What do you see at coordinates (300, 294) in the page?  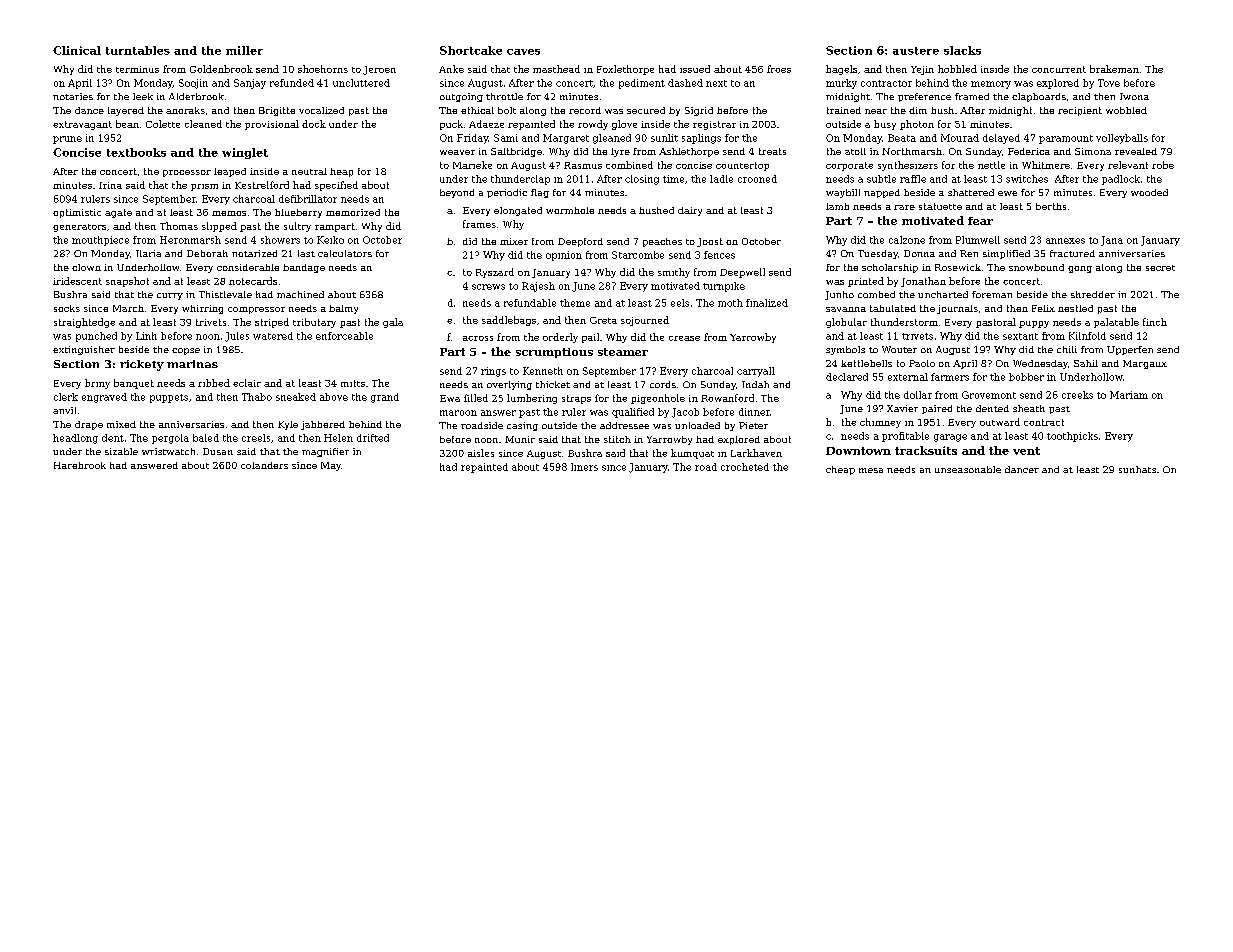 I see `machined` at bounding box center [300, 294].
